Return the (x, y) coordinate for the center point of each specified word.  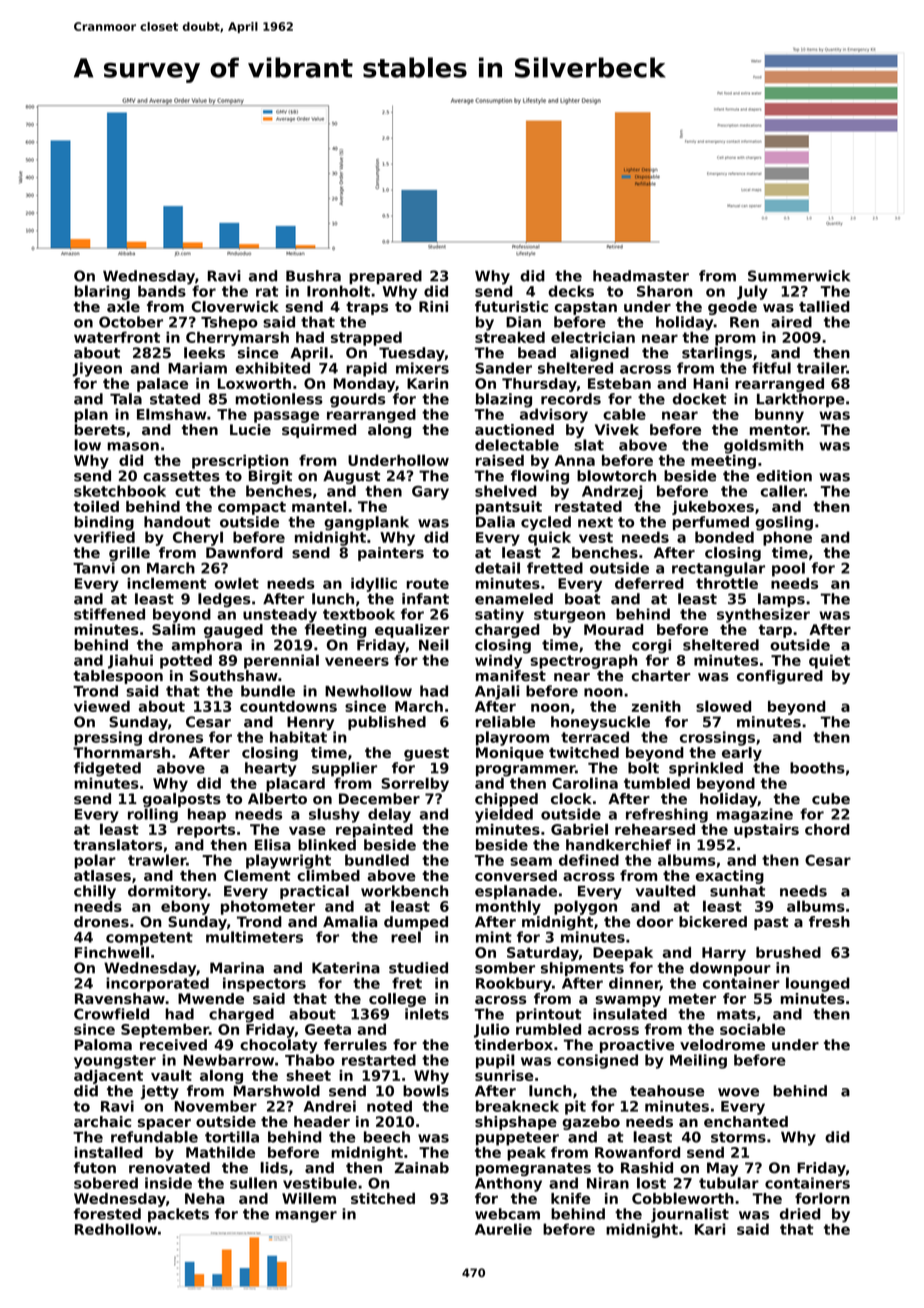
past (771, 923)
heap (207, 815)
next (595, 522)
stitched (383, 1198)
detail (497, 568)
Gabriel (579, 829)
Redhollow (116, 1229)
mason (133, 446)
